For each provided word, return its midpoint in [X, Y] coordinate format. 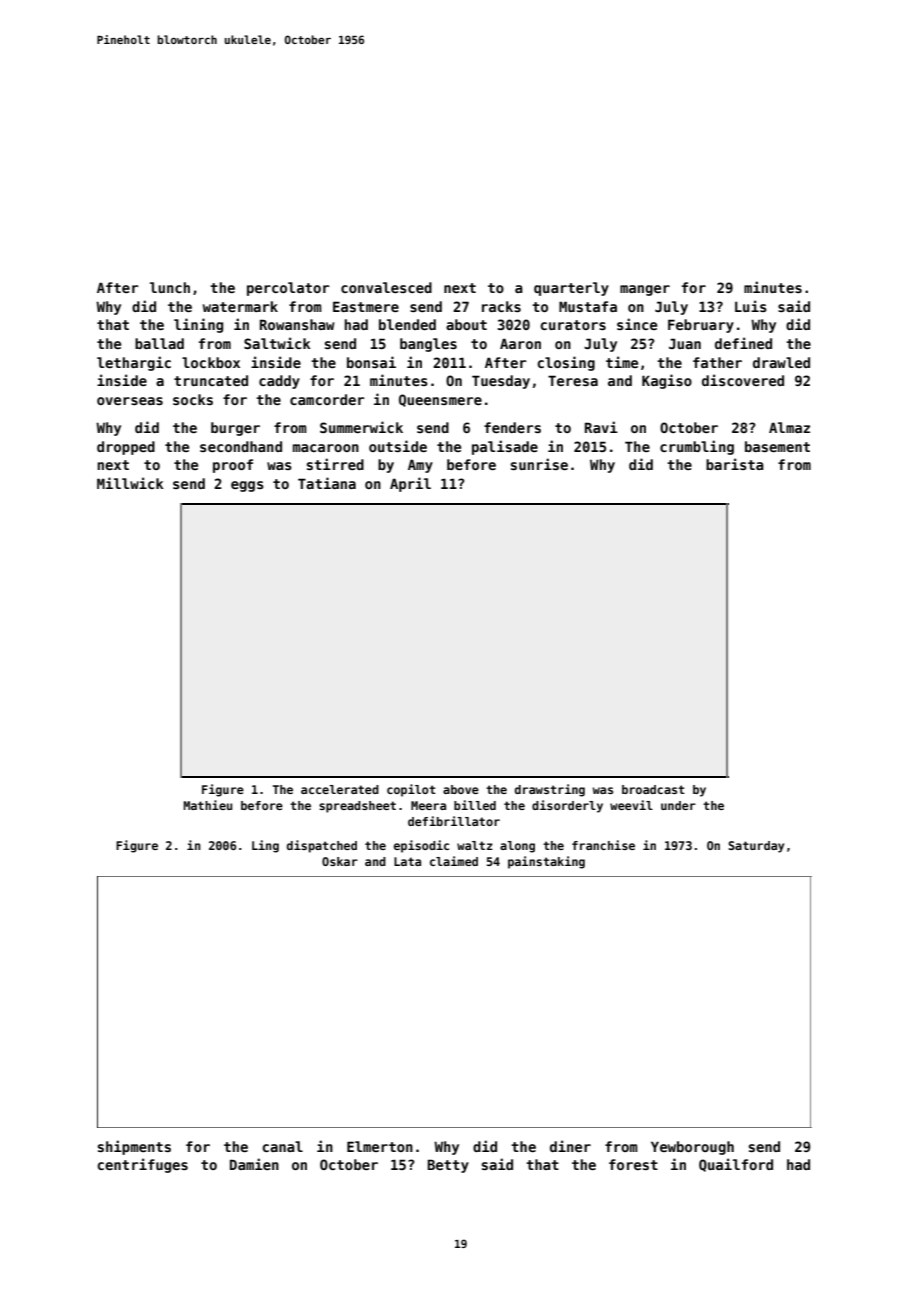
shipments [134, 1147]
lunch [170, 287]
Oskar [340, 861]
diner [570, 1146]
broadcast [653, 789]
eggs [247, 486]
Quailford [736, 1165]
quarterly [571, 289]
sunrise [539, 464]
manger [645, 290]
